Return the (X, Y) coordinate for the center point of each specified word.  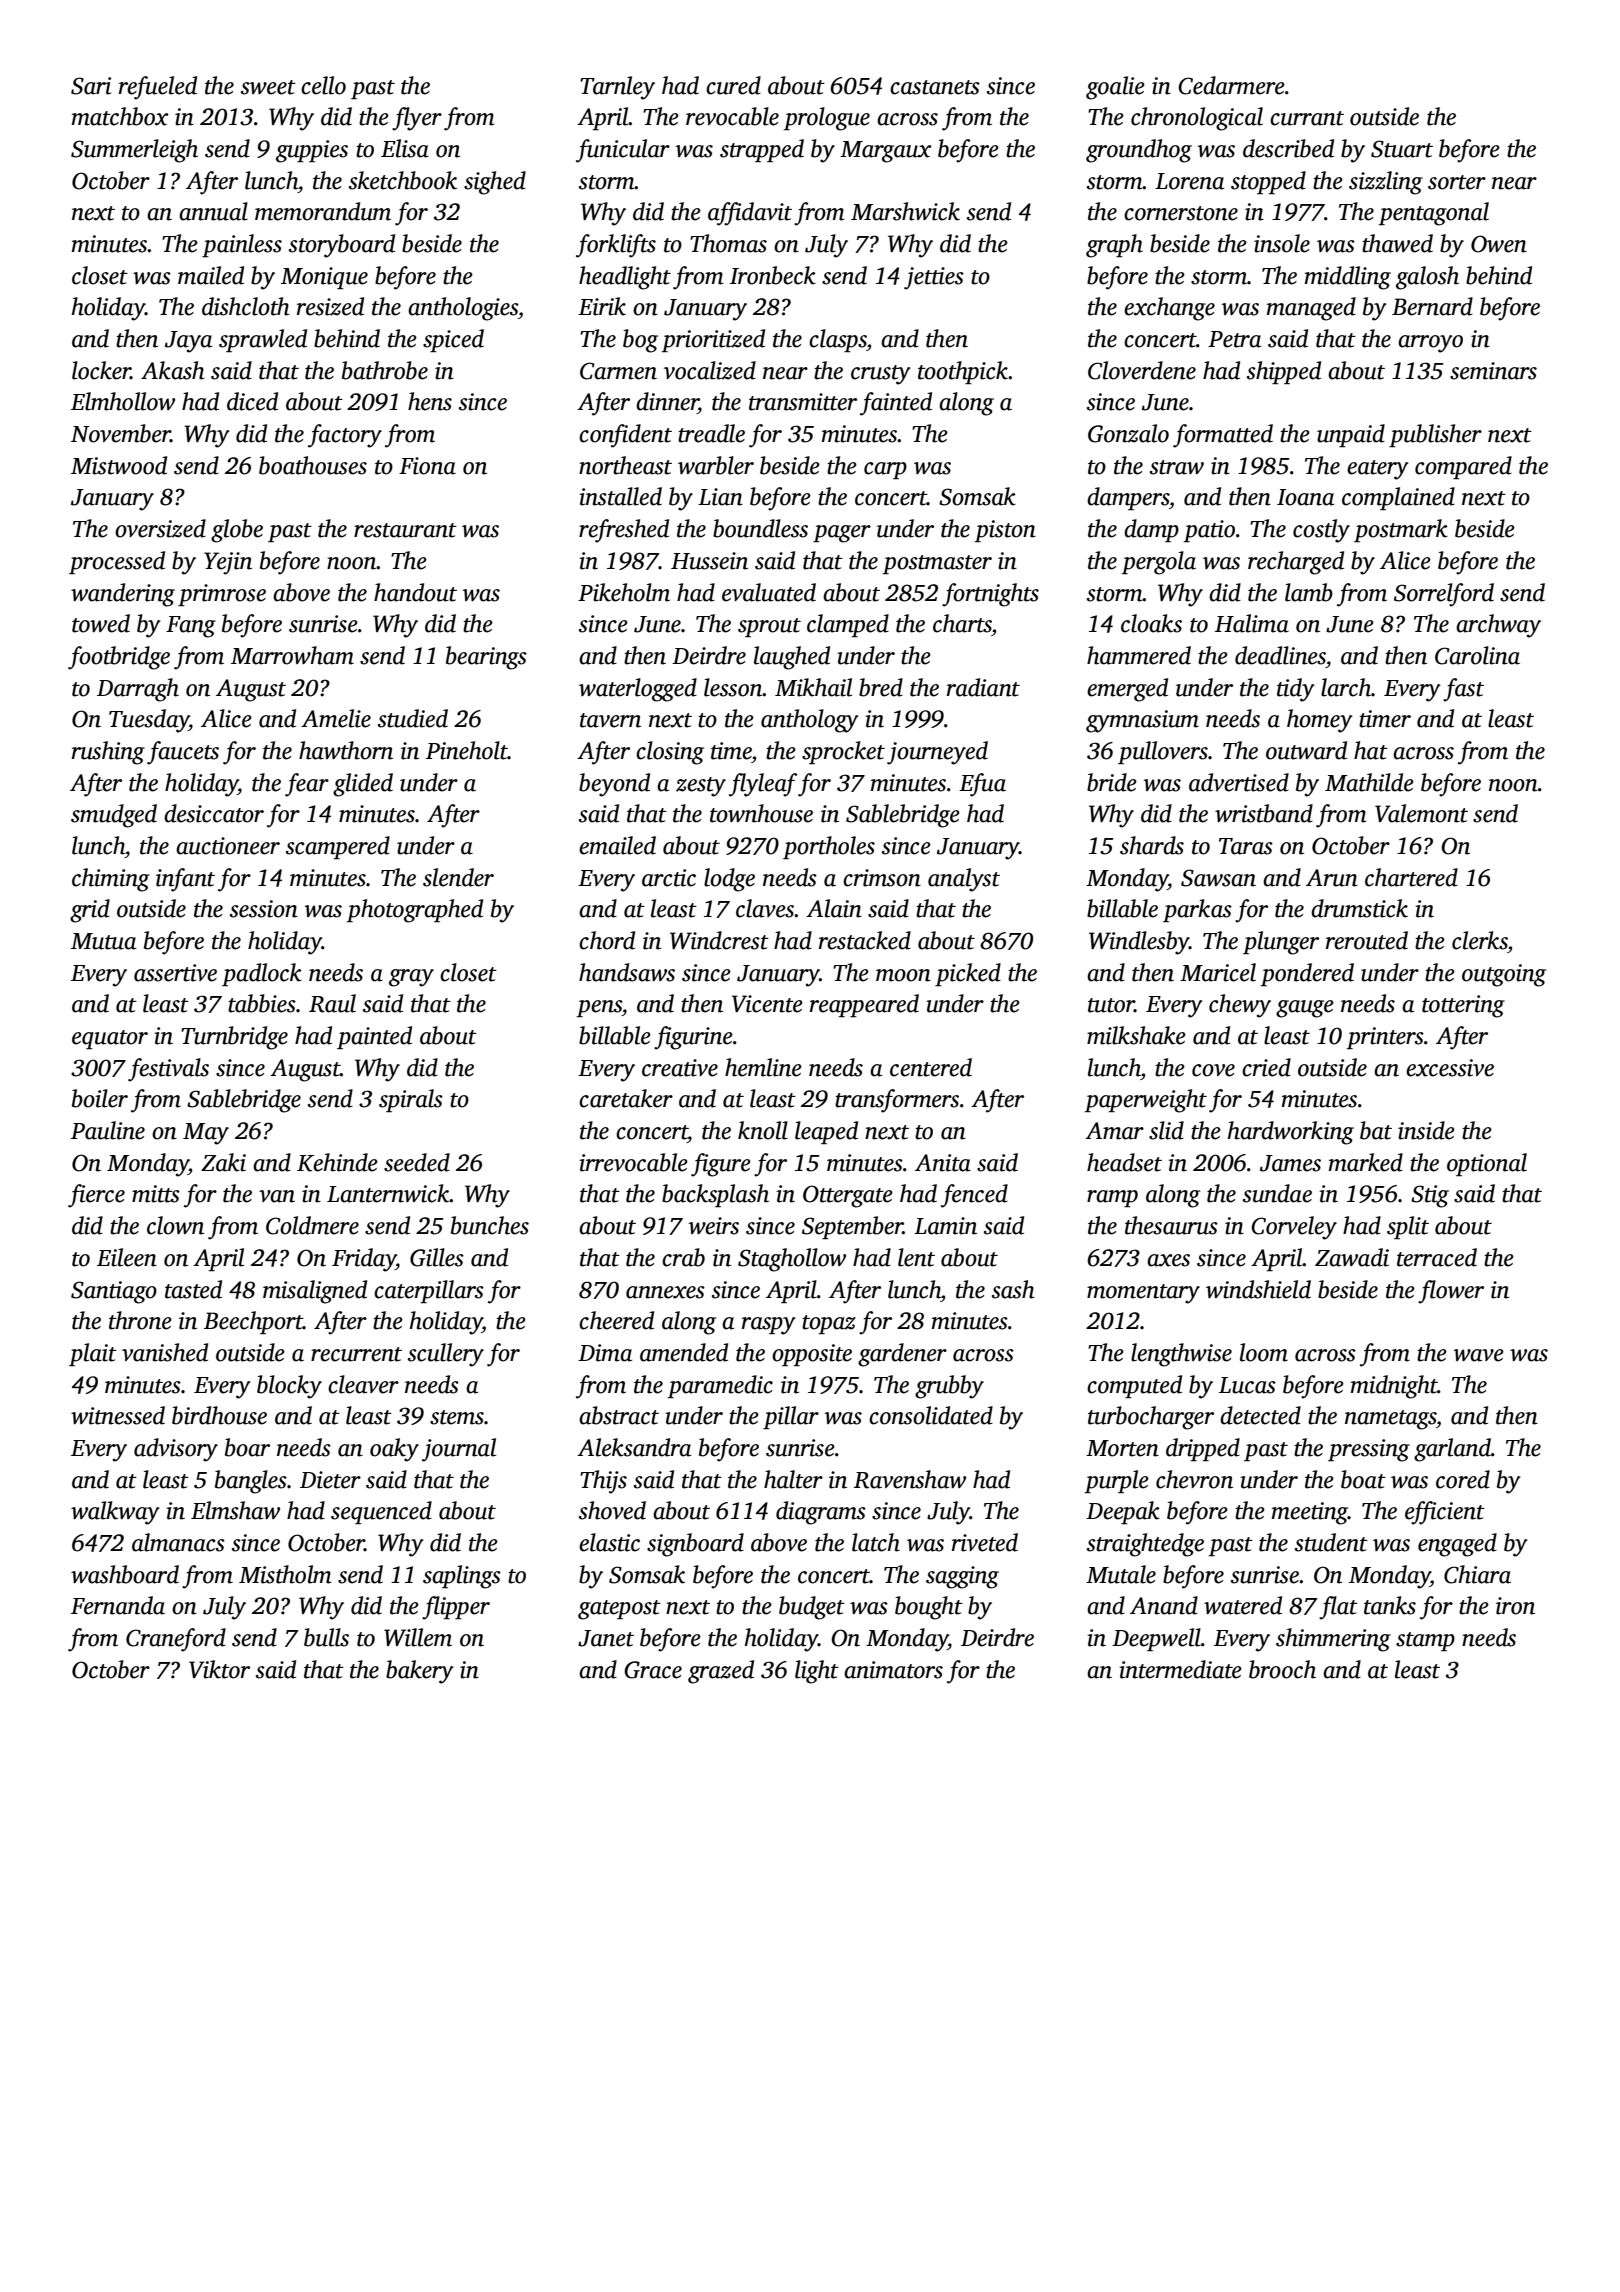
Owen (1499, 244)
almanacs (178, 1542)
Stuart (1402, 149)
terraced (1437, 1257)
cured (733, 85)
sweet (268, 87)
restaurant (405, 530)
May (206, 1134)
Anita (943, 1163)
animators (893, 1670)
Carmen (618, 371)
